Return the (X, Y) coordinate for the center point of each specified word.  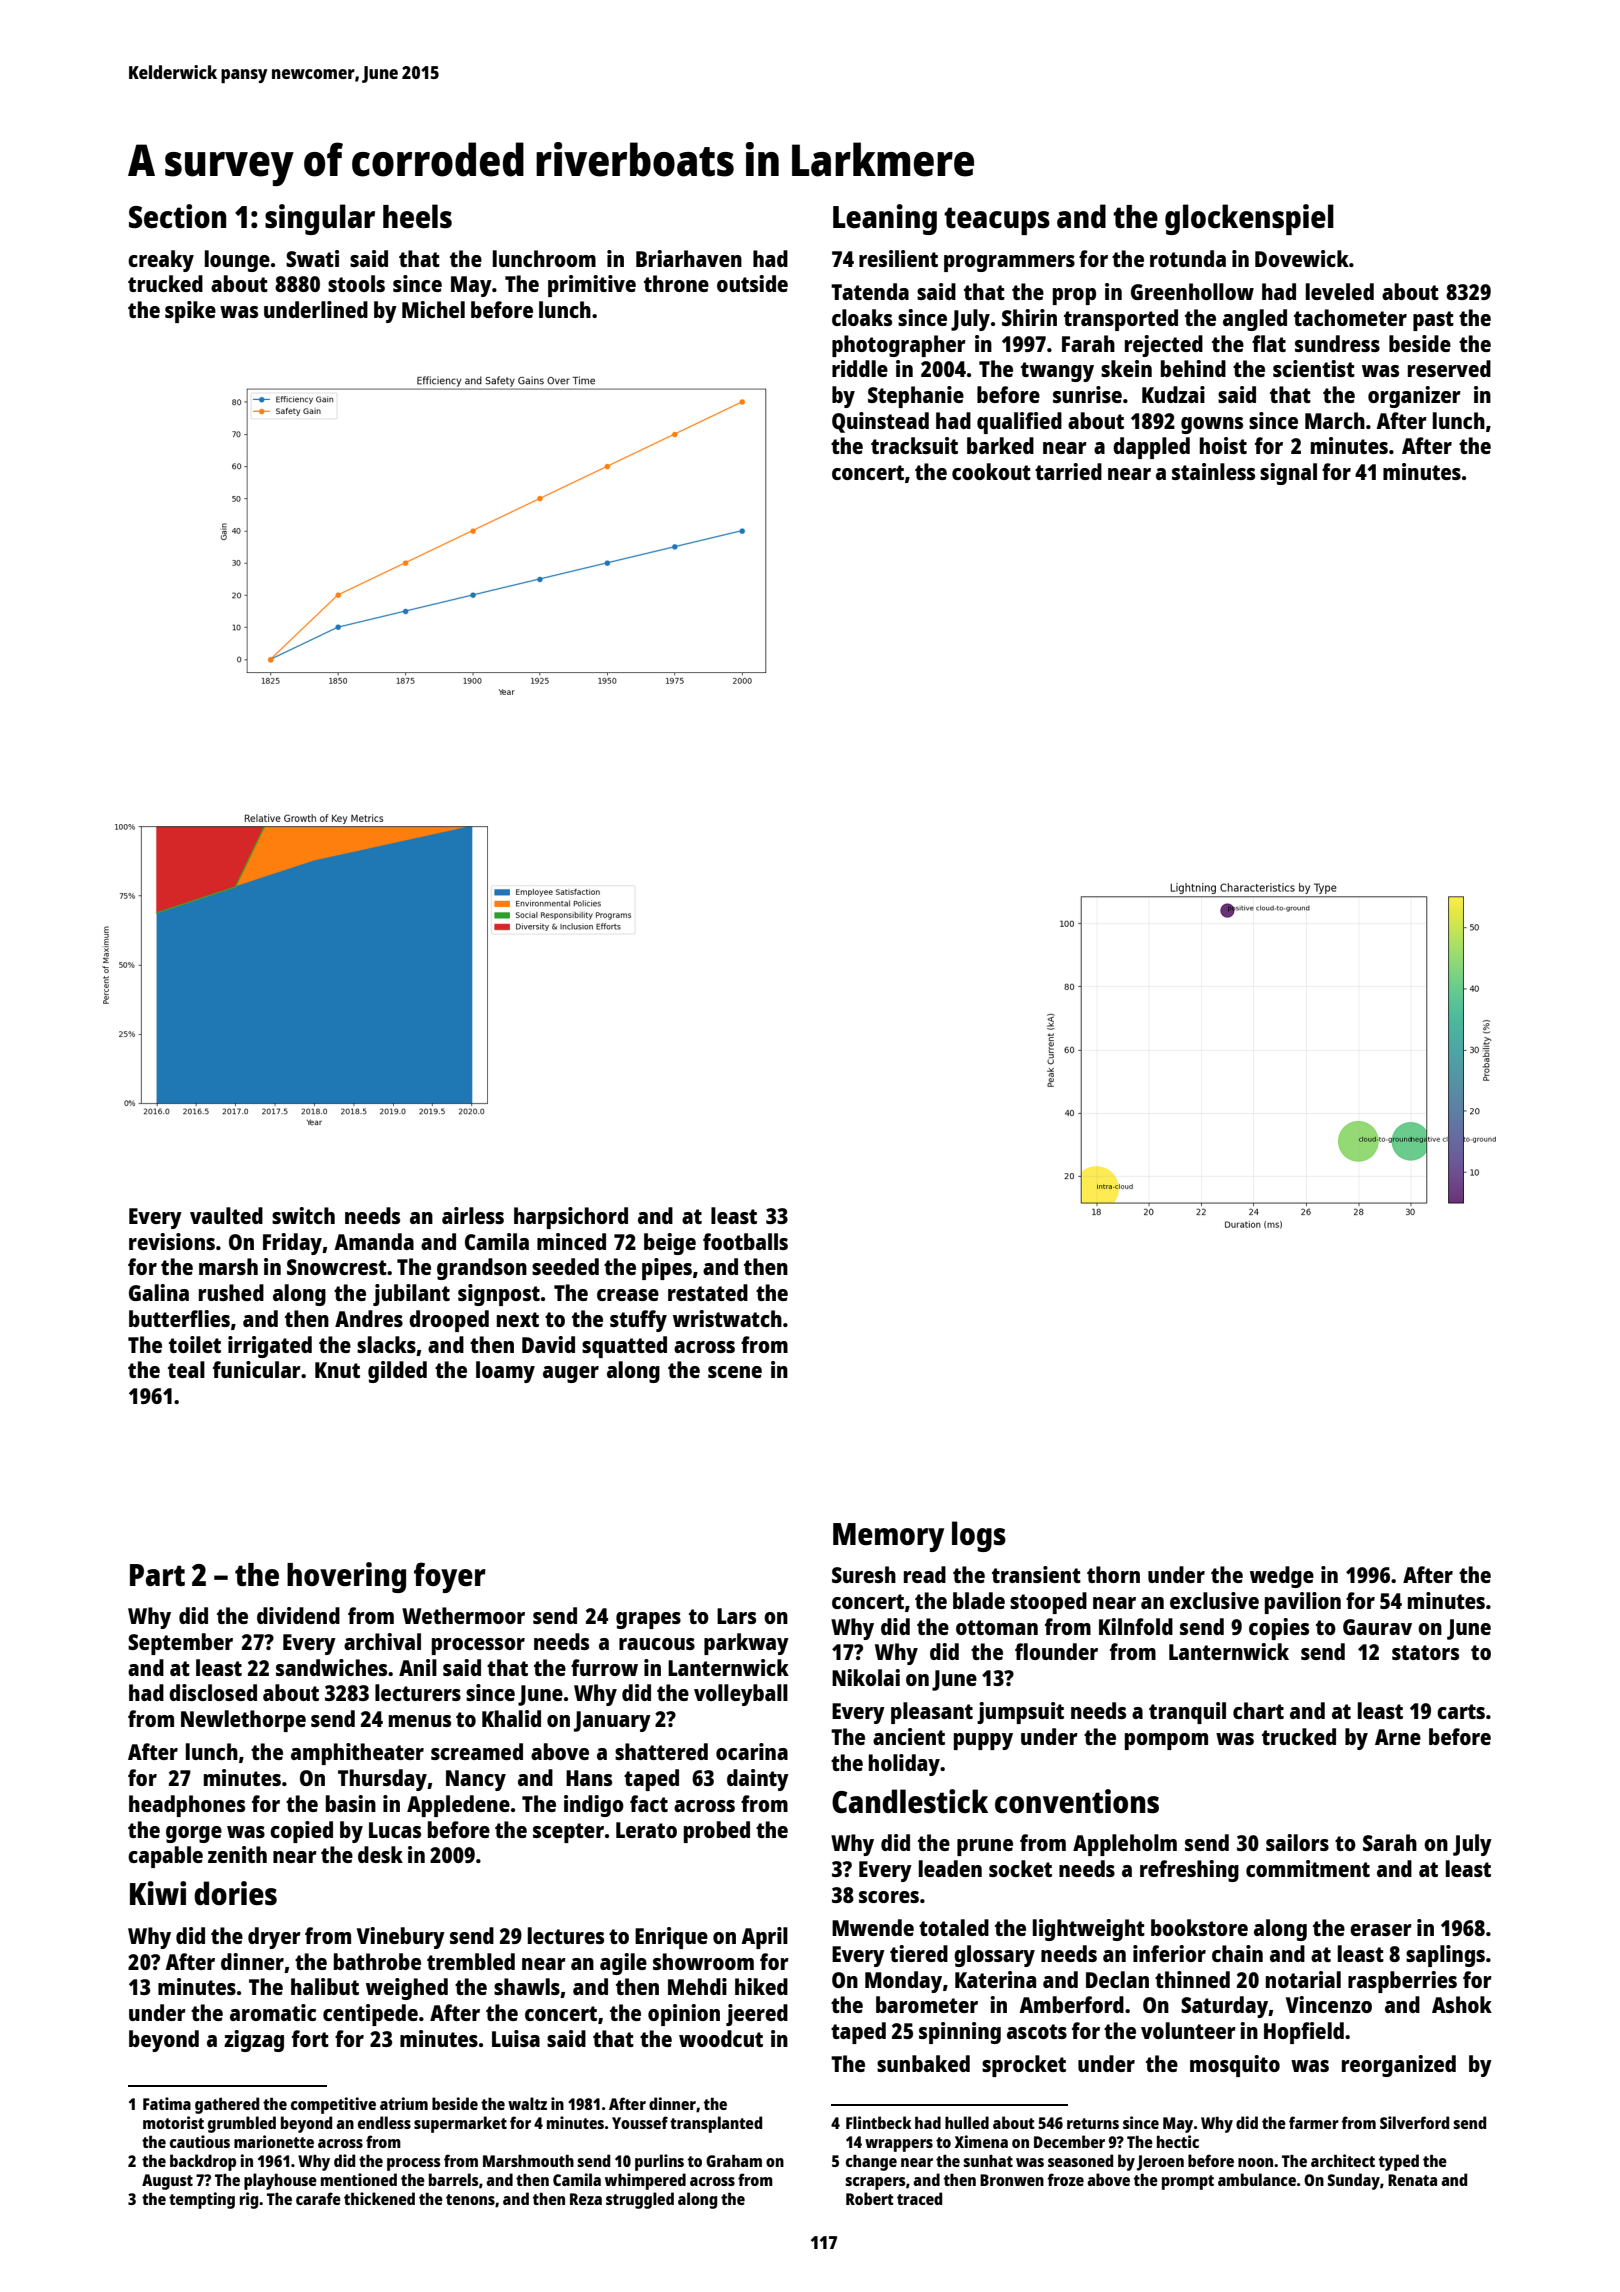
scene (735, 1372)
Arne (1398, 1737)
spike (190, 312)
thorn (1113, 1574)
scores (889, 1897)
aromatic (273, 2012)
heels (417, 216)
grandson (482, 1269)
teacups (997, 221)
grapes (648, 1620)
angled (1255, 320)
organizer (1414, 397)
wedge (1282, 1577)
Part (157, 1575)
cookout (991, 471)
